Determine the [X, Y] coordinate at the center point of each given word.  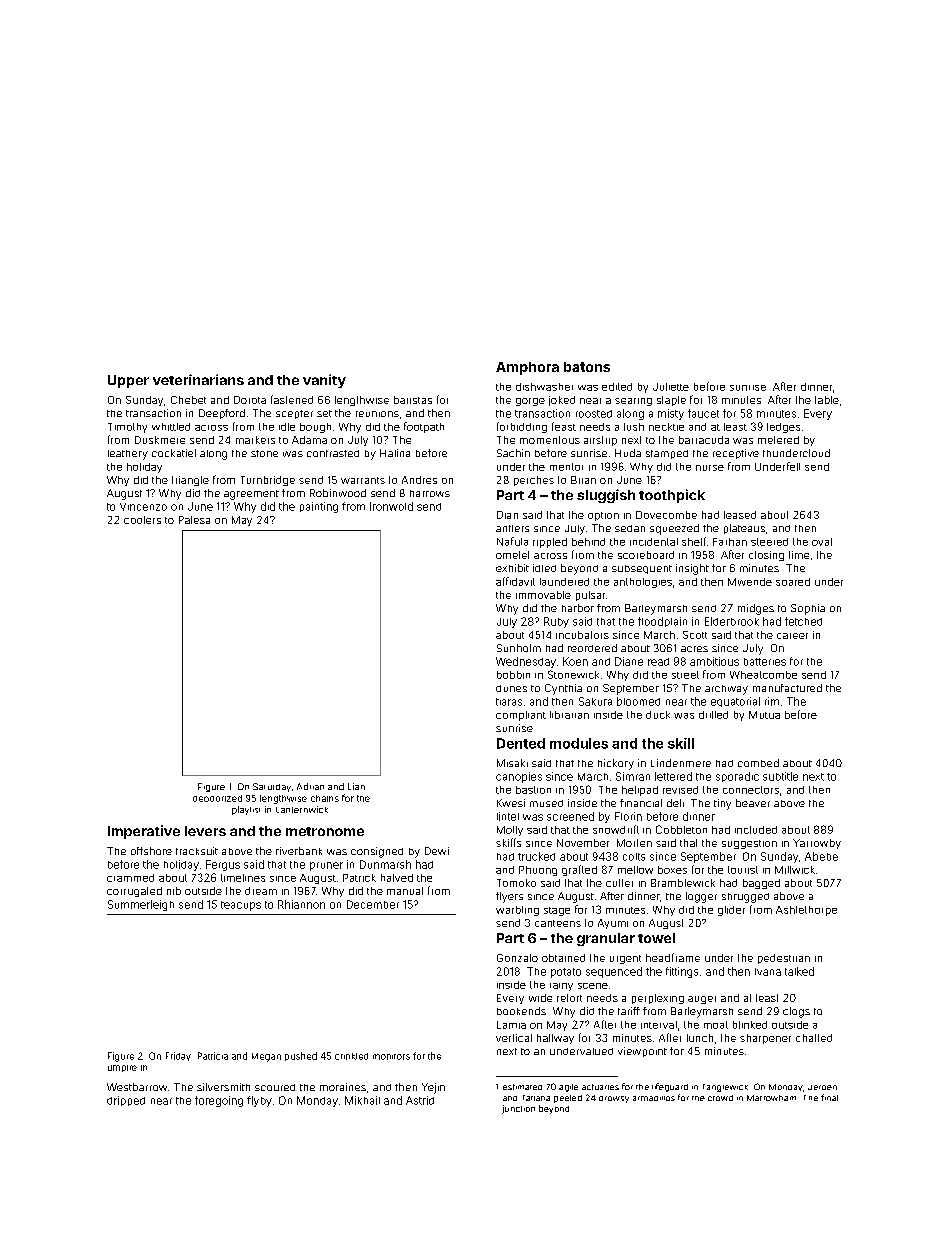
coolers [142, 520]
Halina [395, 453]
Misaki [512, 763]
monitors [391, 1057]
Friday [178, 1056]
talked [799, 971]
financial [641, 803]
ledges [783, 428]
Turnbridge [268, 481]
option [603, 516]
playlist [246, 810]
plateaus [744, 529]
